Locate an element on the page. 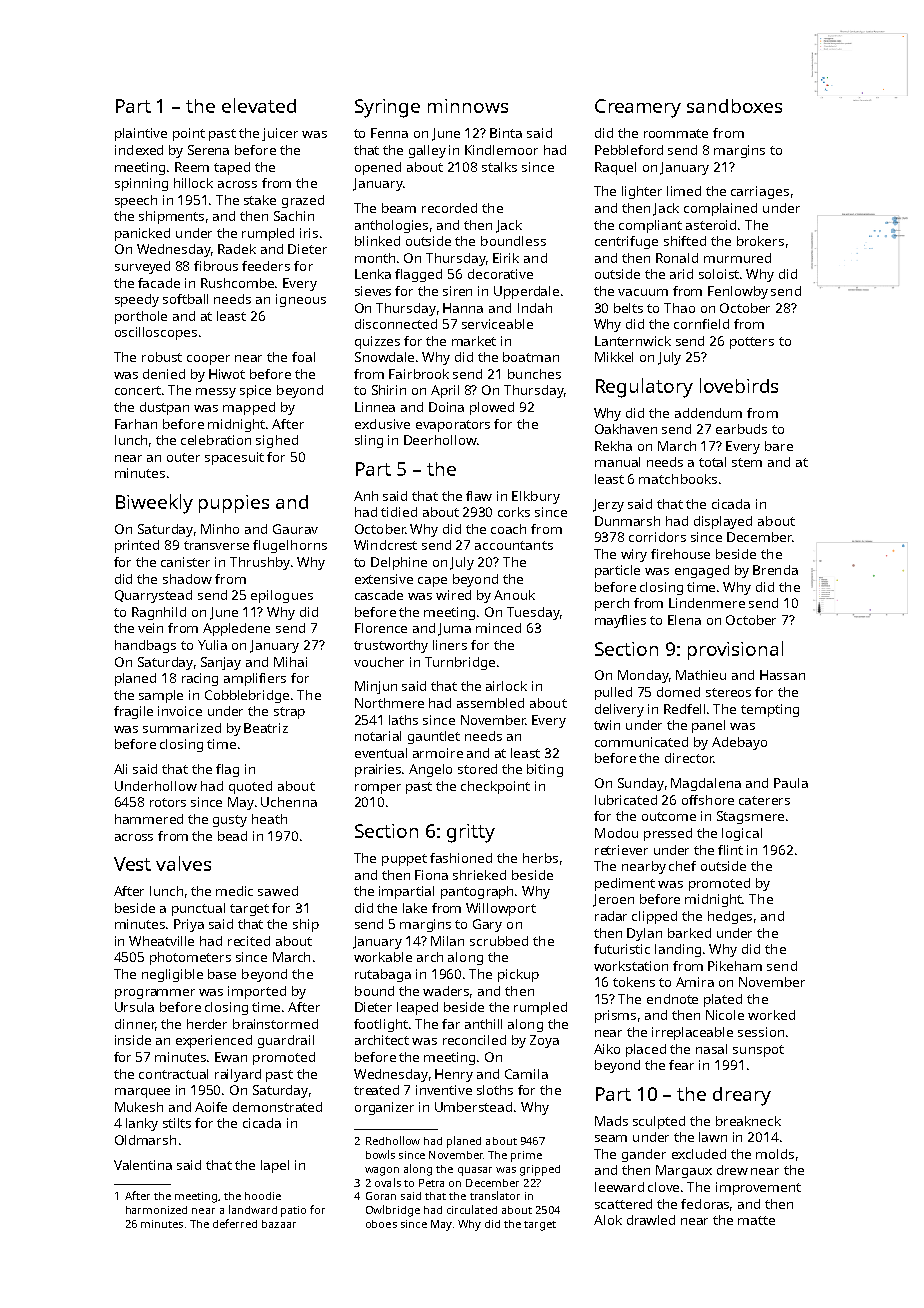 The width and height of the document is (924, 1308). airlock is located at coordinates (506, 686).
